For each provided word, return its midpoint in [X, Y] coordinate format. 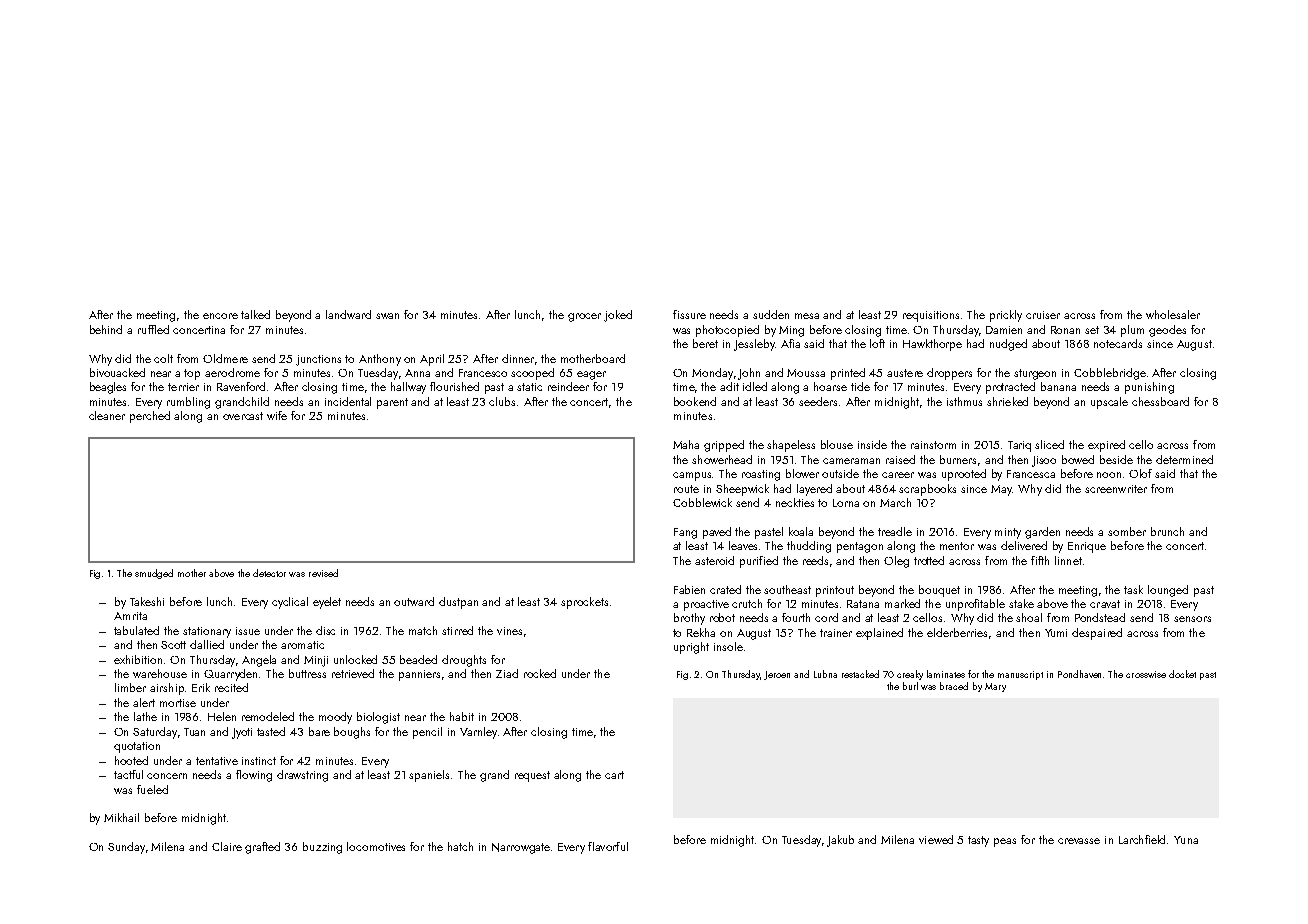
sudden [771, 314]
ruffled [153, 329]
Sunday [126, 848]
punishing [1149, 388]
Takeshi [147, 601]
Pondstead [1100, 617]
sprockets [584, 603]
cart [614, 775]
